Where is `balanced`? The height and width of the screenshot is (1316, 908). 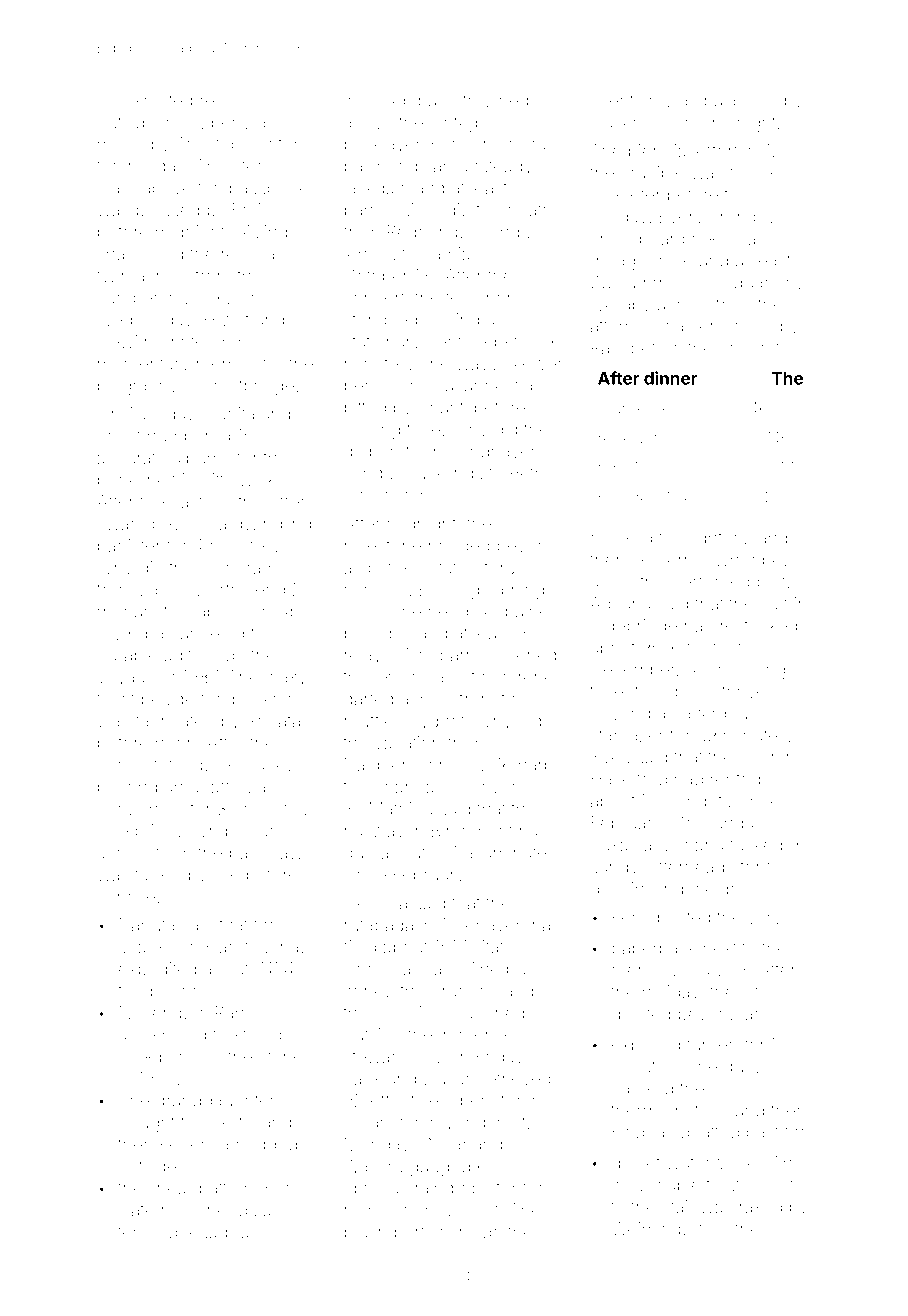 balanced is located at coordinates (741, 100).
